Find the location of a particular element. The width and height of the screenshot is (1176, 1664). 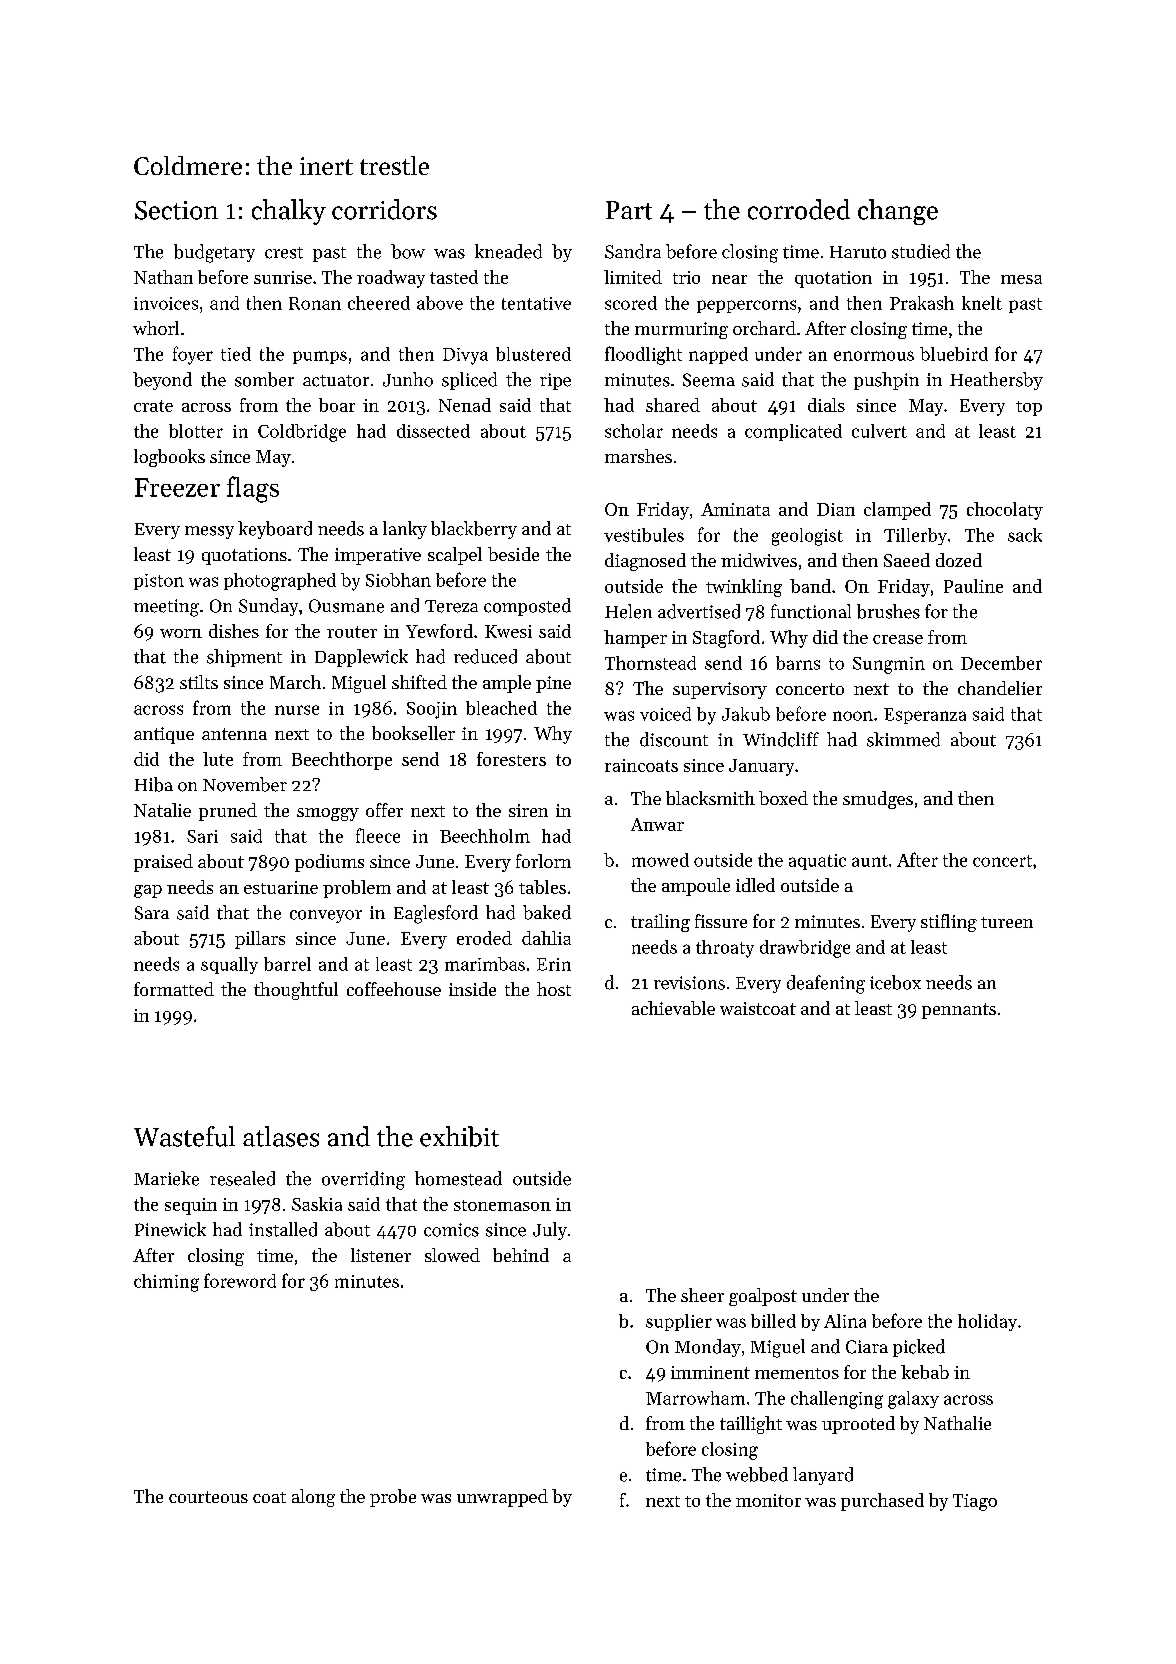

piston is located at coordinates (159, 582).
